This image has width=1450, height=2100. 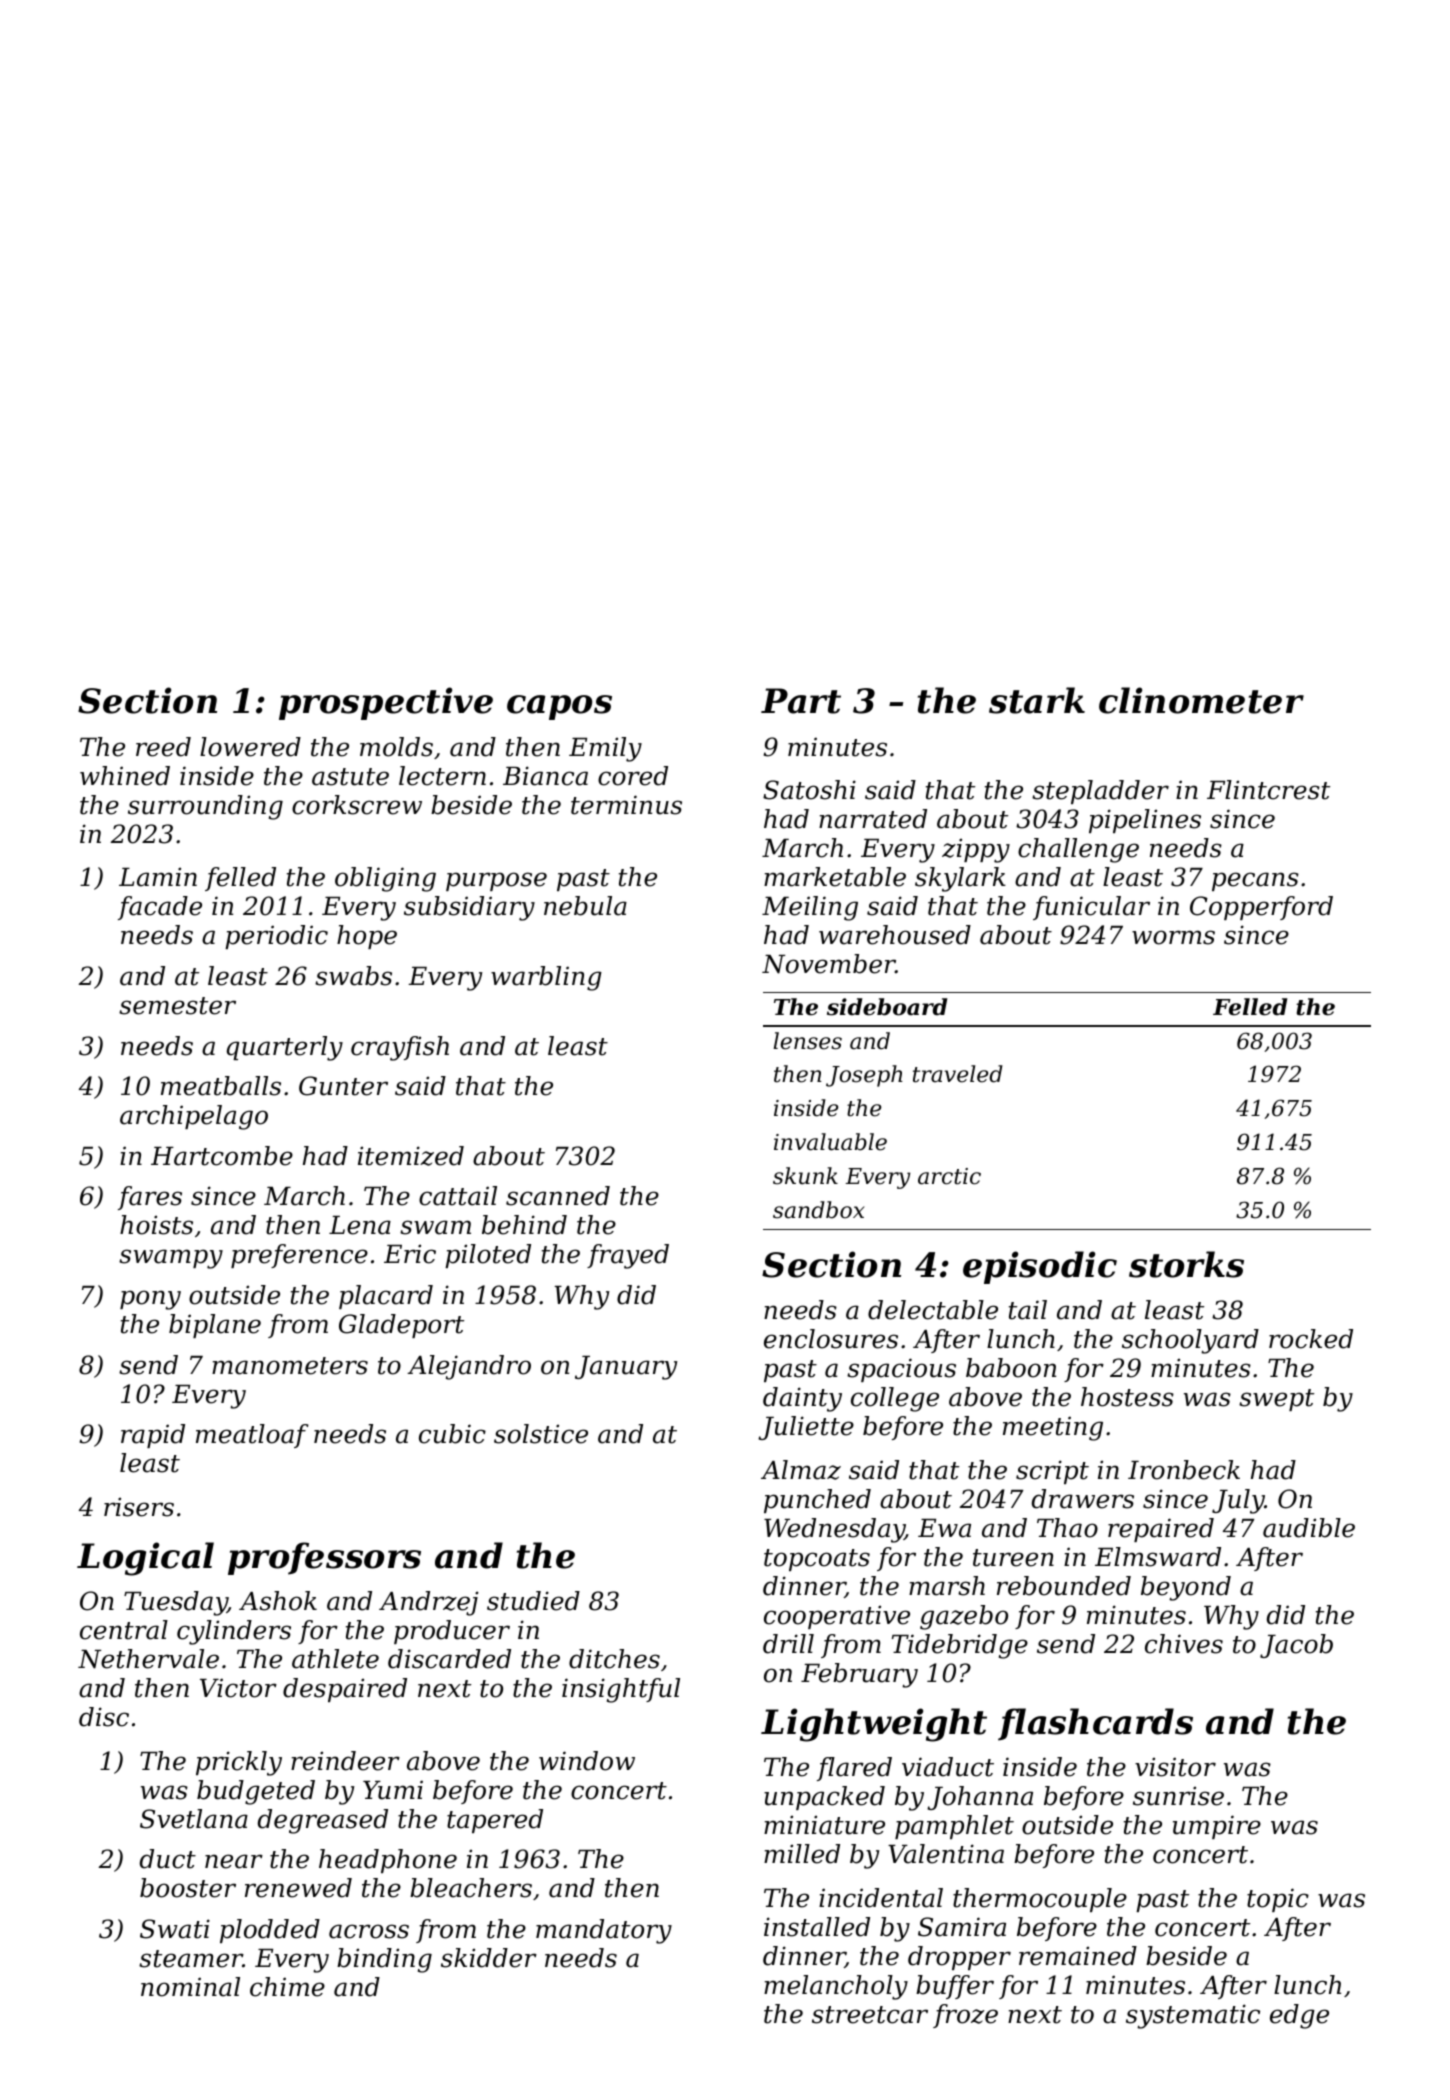 What do you see at coordinates (887, 1007) in the image?
I see `sideboard` at bounding box center [887, 1007].
